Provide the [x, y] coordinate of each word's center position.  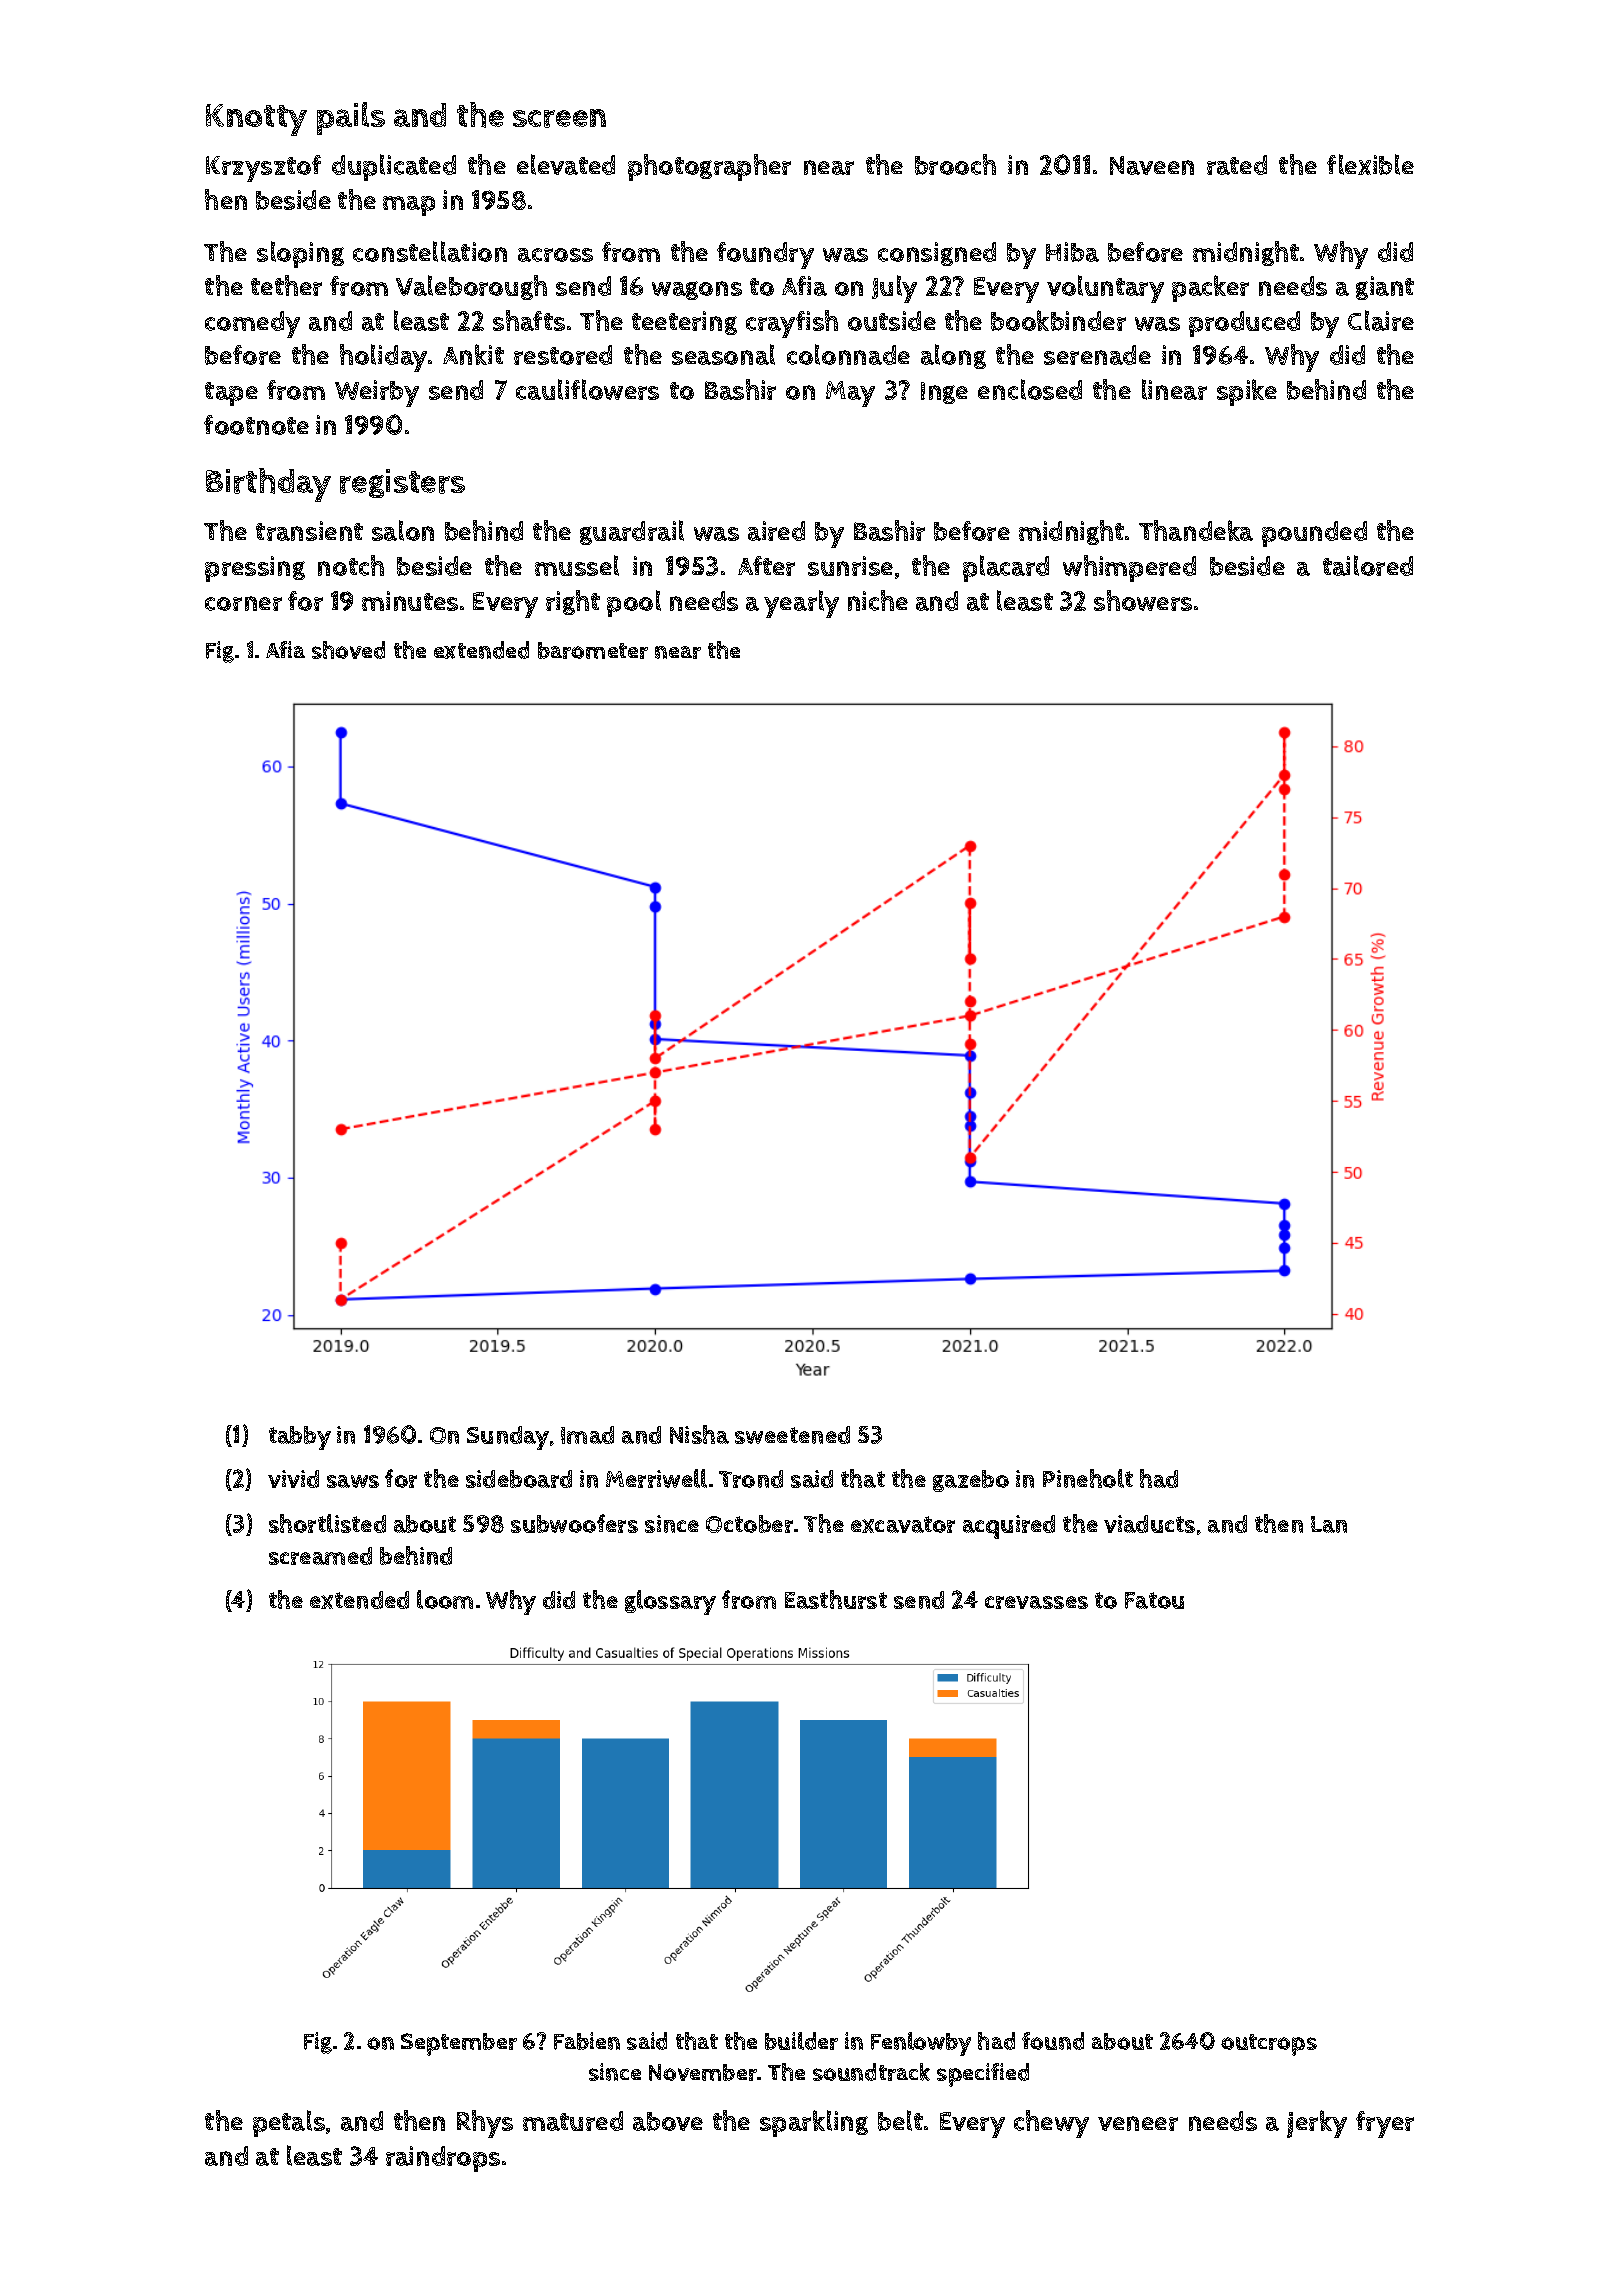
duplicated [394, 167]
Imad [587, 1435]
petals [289, 2123]
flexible [1370, 164]
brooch [955, 164]
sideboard [519, 1479]
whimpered [1129, 568]
